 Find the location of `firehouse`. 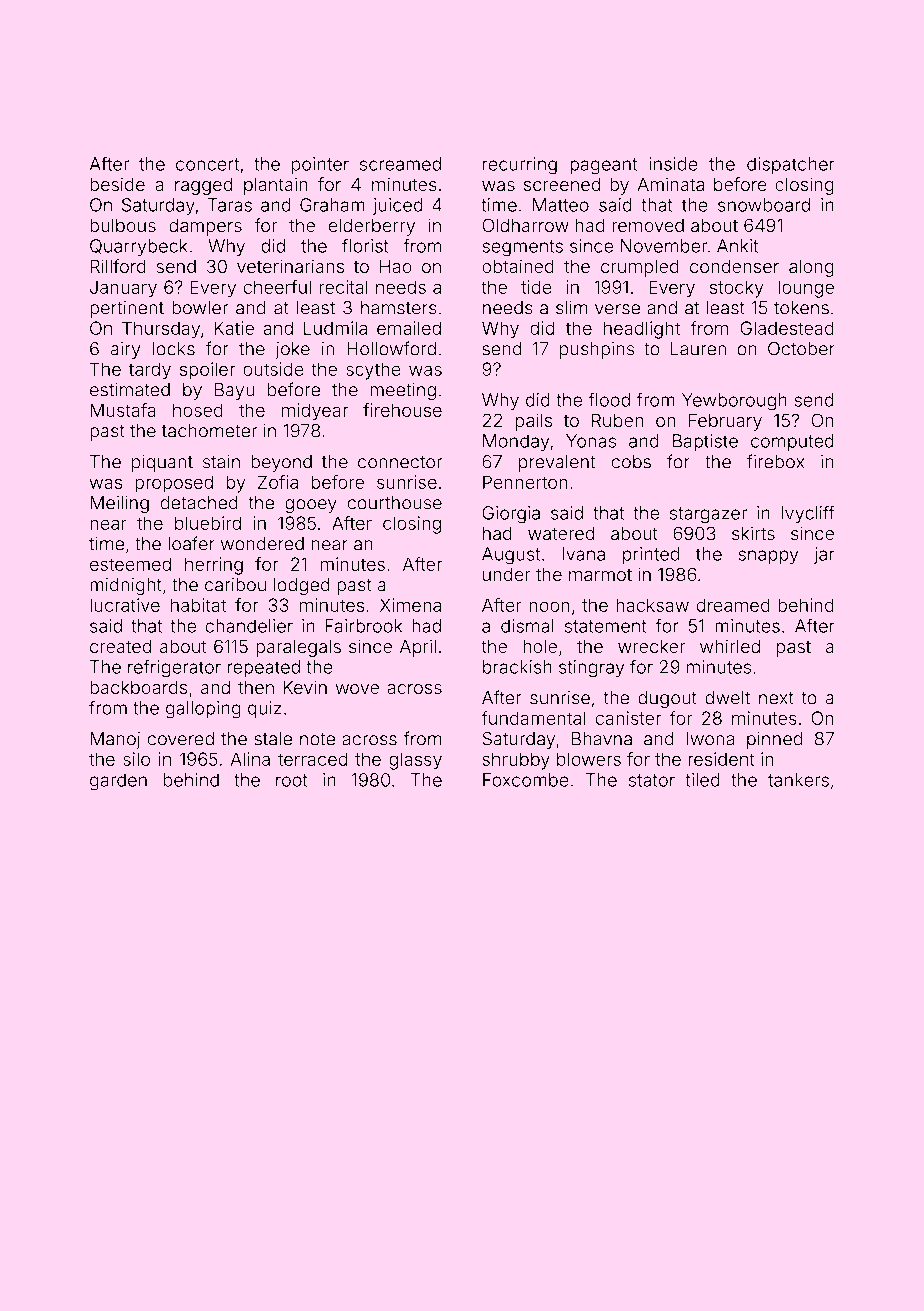

firehouse is located at coordinates (402, 410).
